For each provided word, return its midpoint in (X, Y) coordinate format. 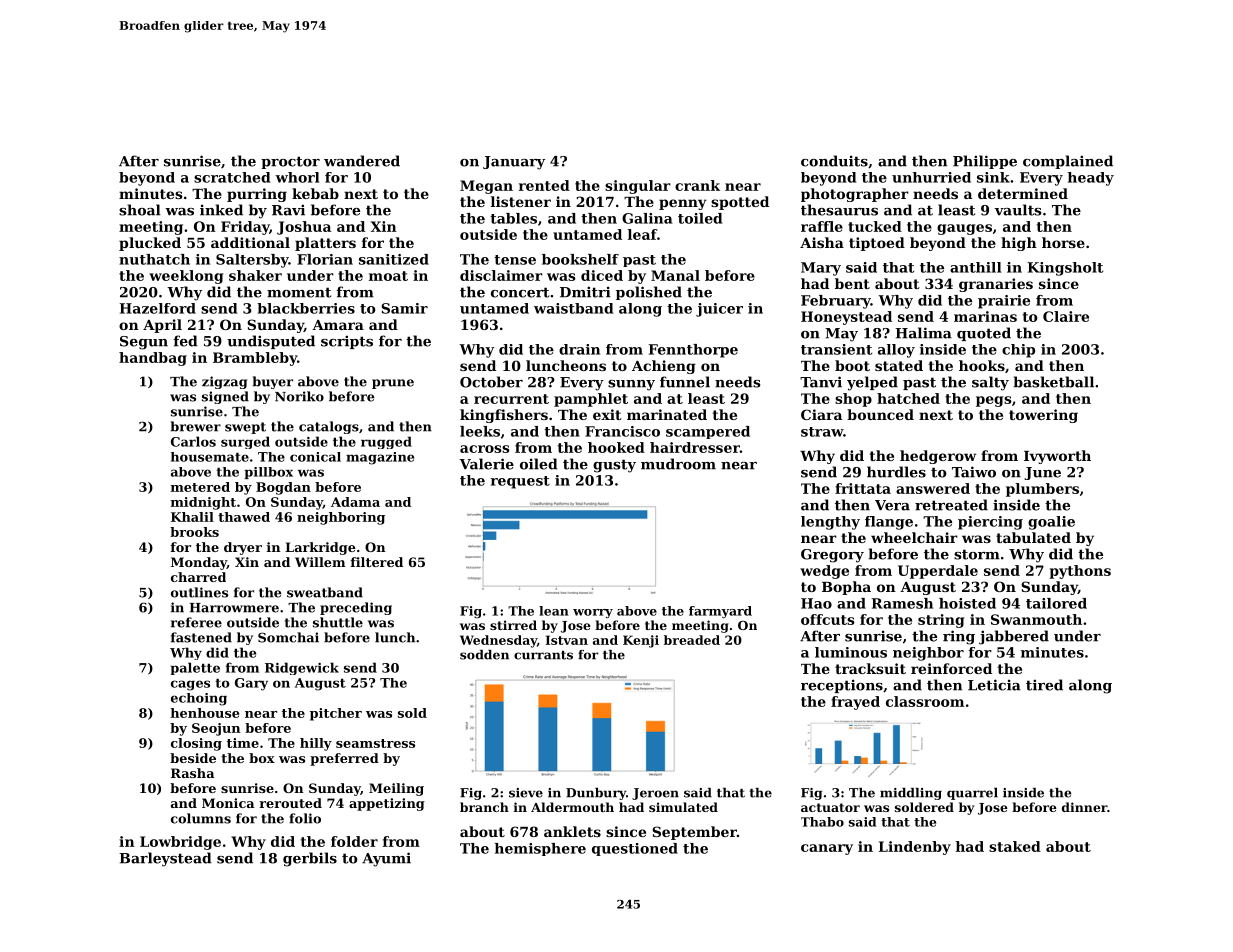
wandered (362, 161)
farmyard (720, 612)
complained (1068, 162)
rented (544, 185)
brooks (194, 532)
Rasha (192, 773)
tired (1044, 685)
